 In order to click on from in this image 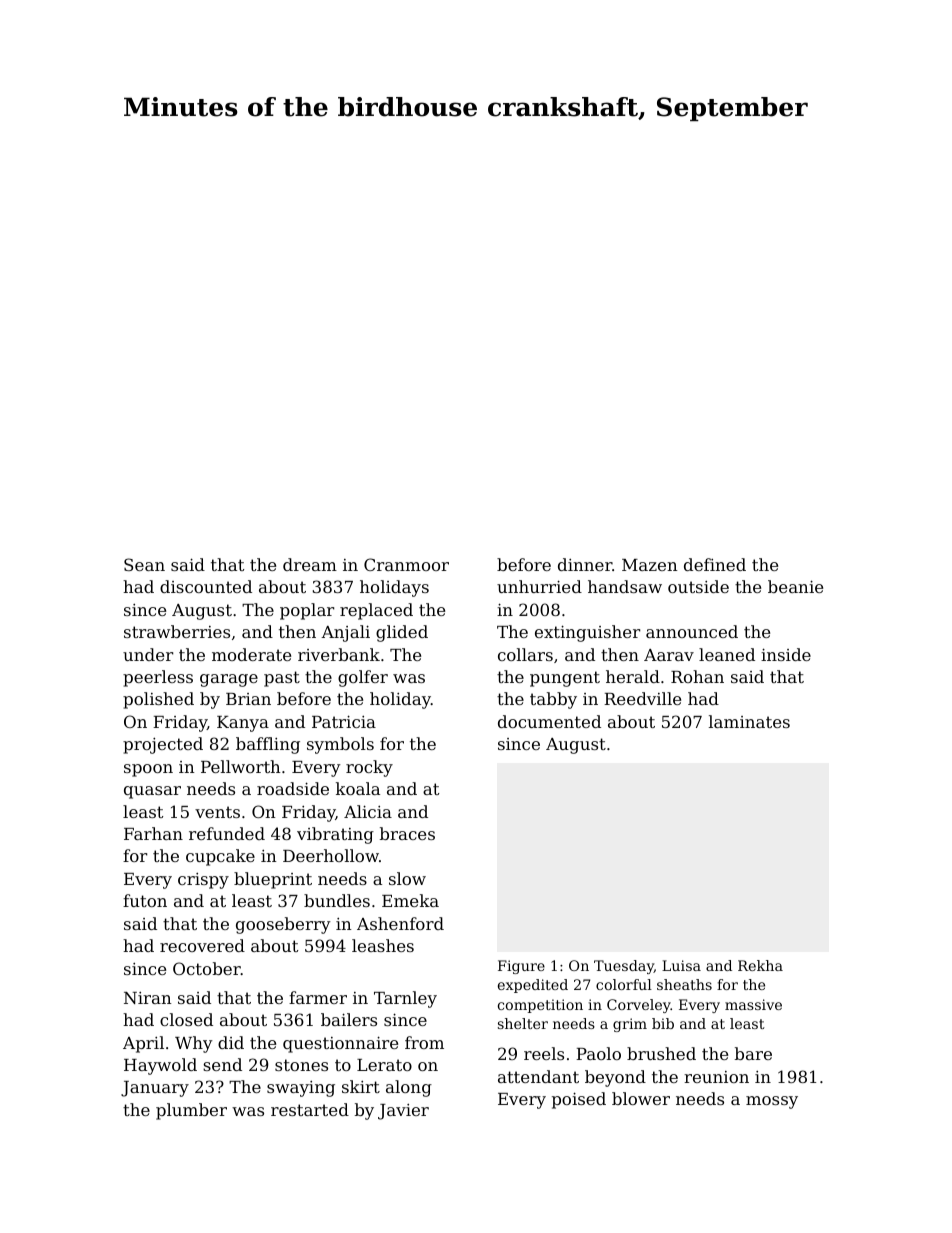, I will do `click(424, 1042)`.
